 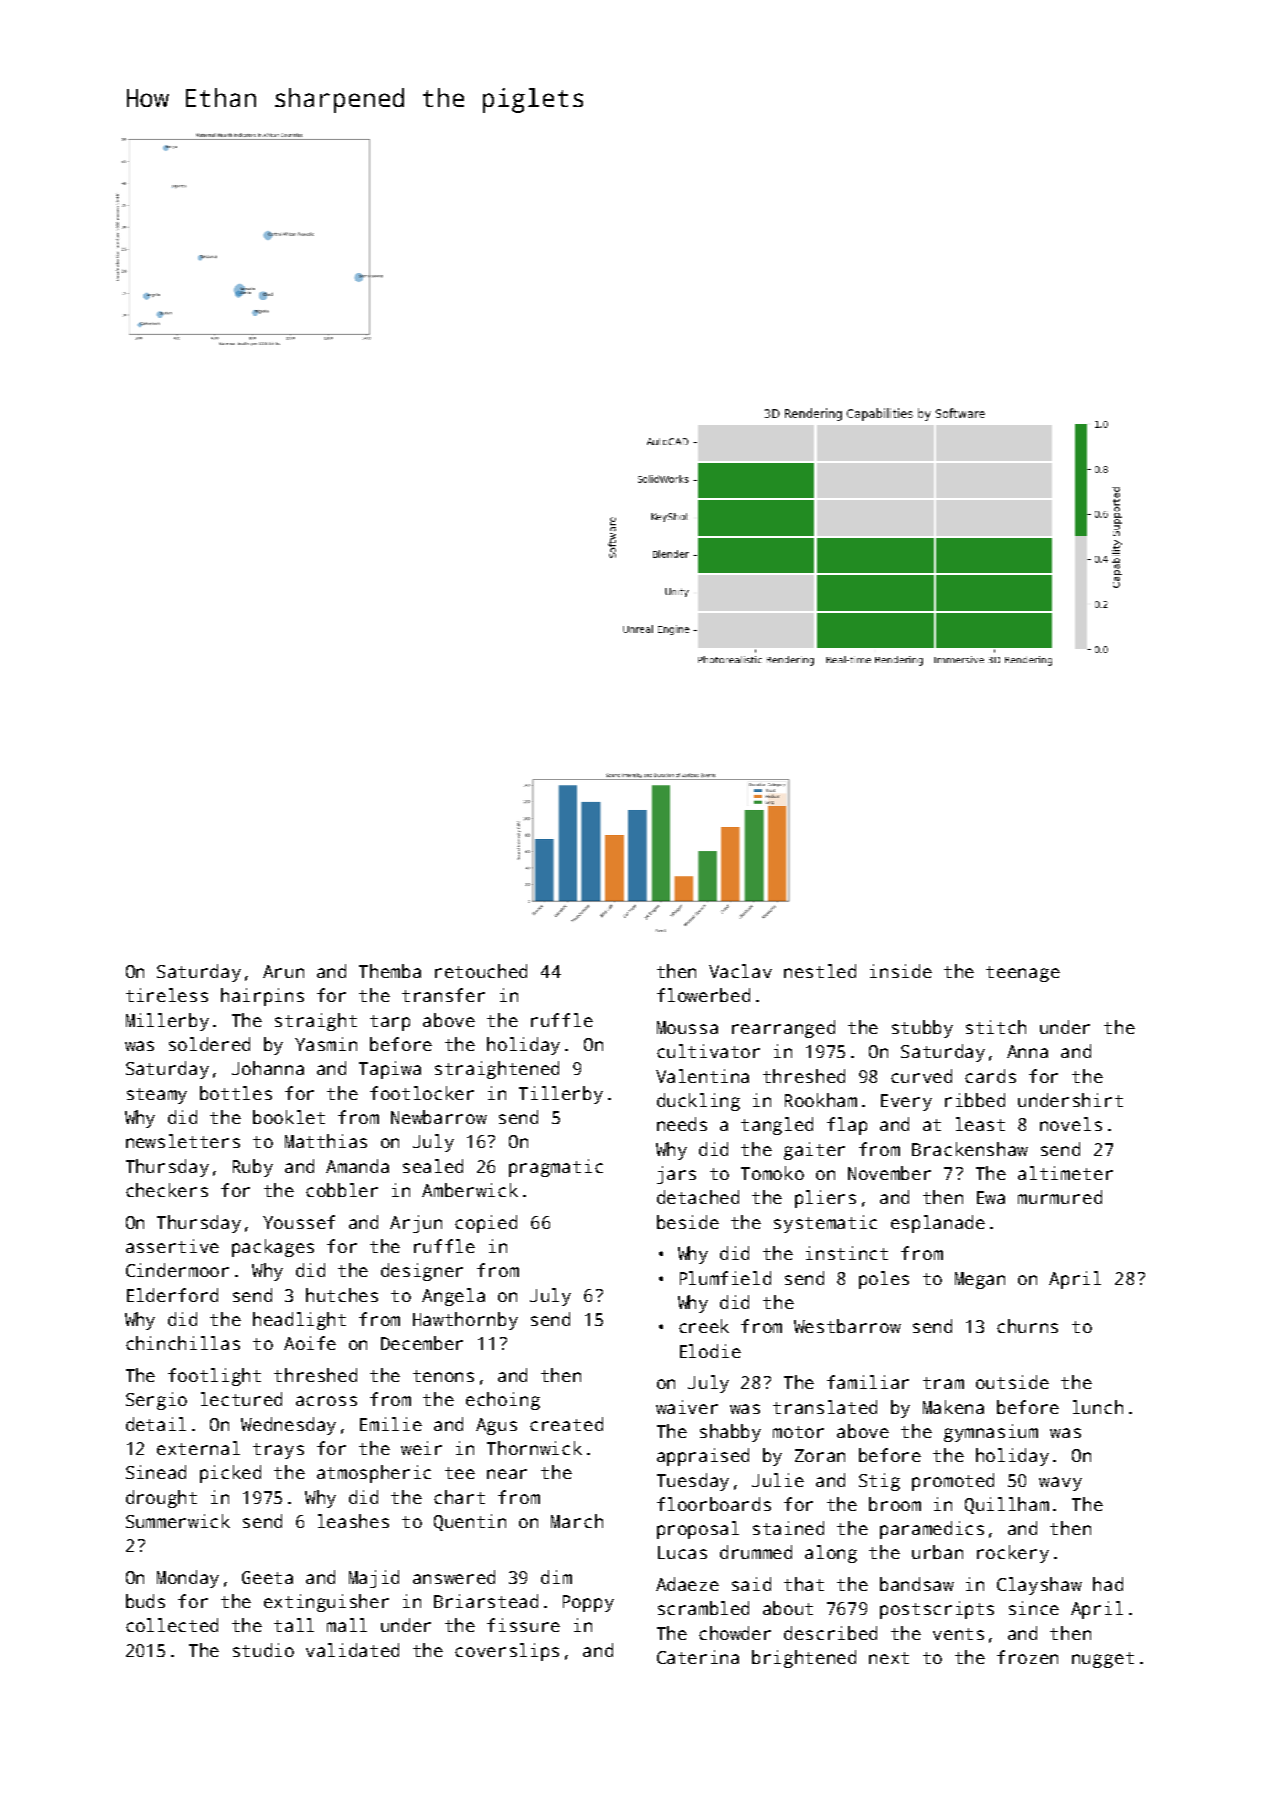 What do you see at coordinates (682, 1124) in the document?
I see `needs` at bounding box center [682, 1124].
